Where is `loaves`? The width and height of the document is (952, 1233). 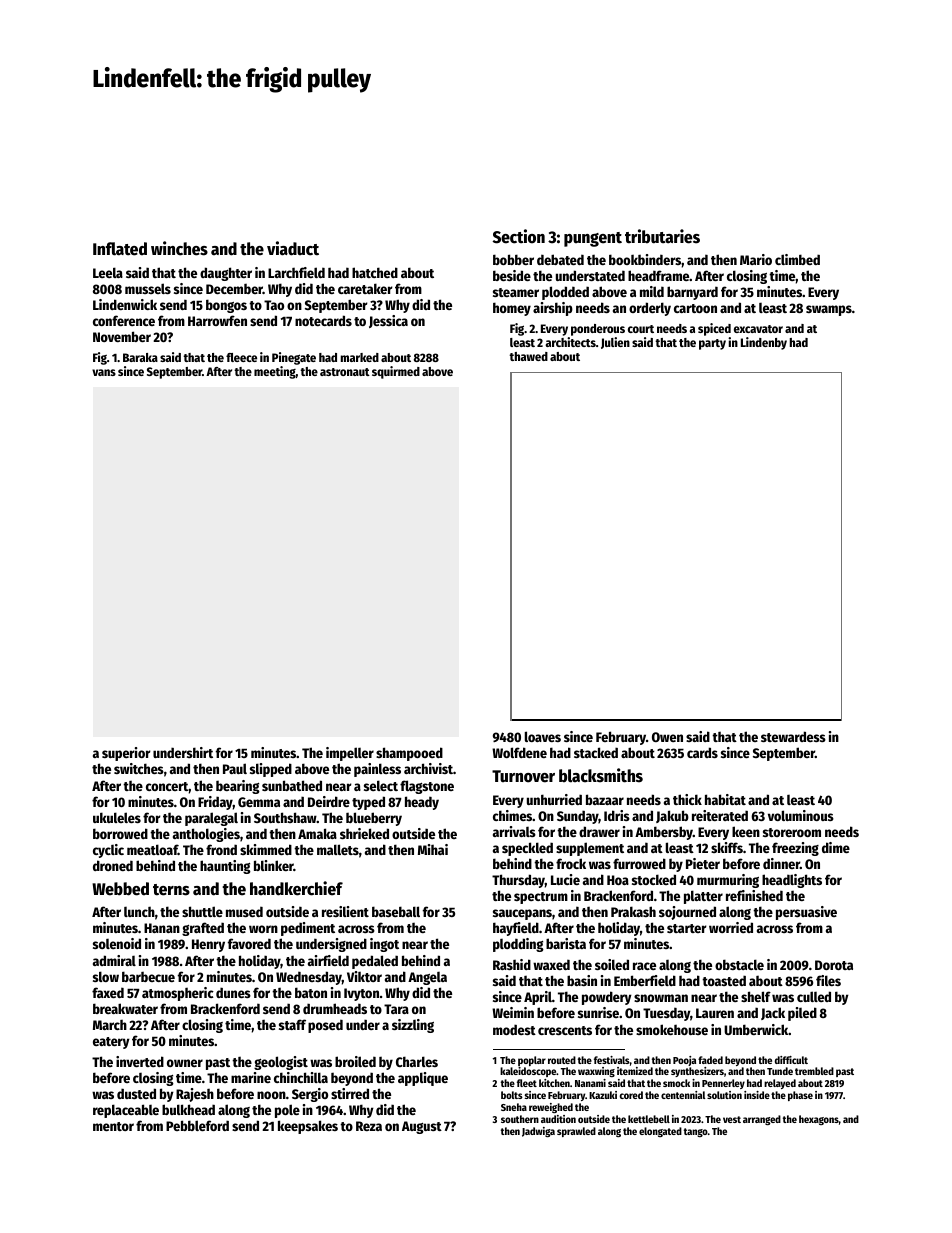 loaves is located at coordinates (543, 736).
